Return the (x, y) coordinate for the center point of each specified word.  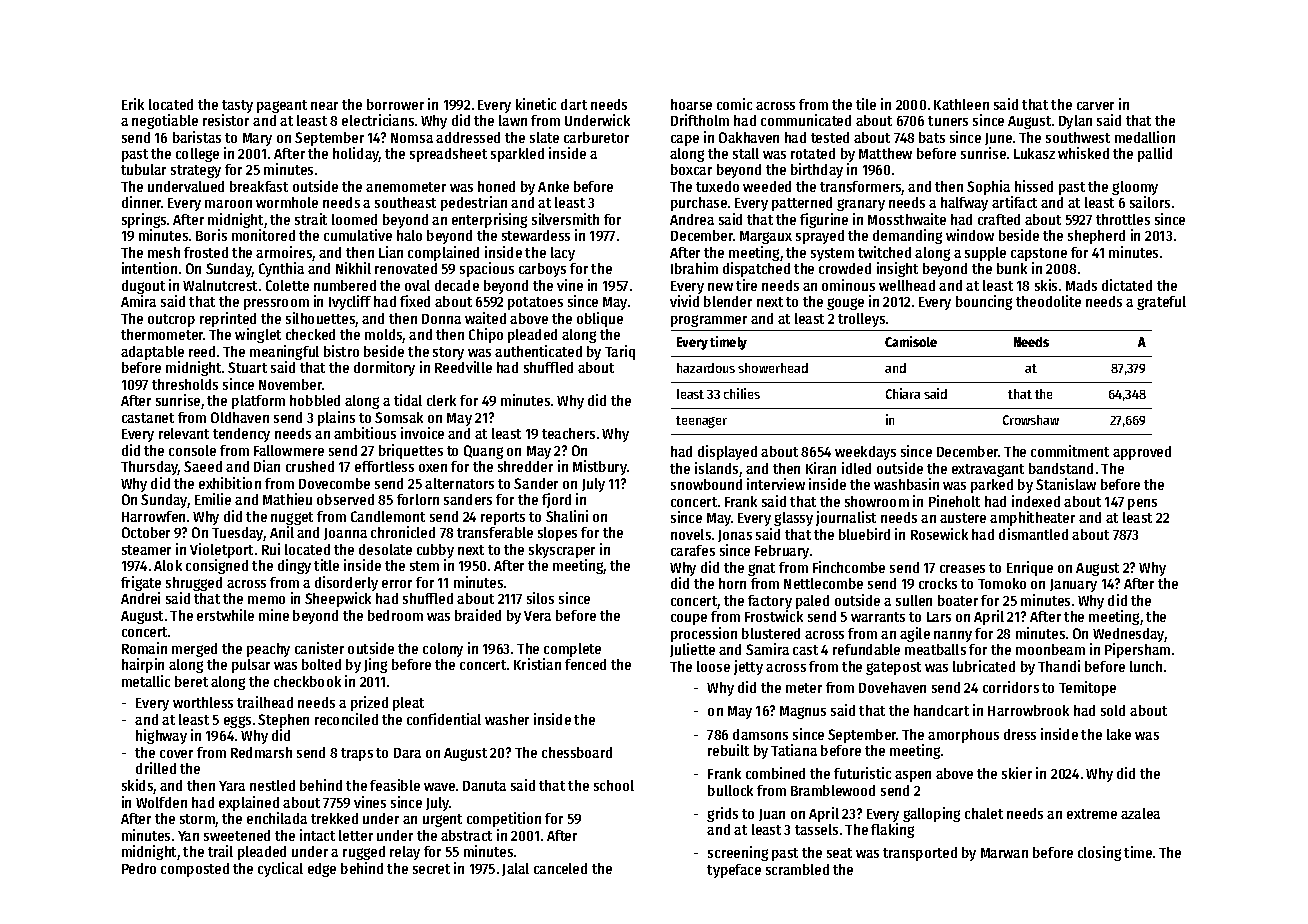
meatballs (935, 649)
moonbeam (1050, 649)
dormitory (384, 368)
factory (770, 602)
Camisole (911, 341)
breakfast (259, 186)
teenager (701, 422)
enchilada (277, 818)
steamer (146, 550)
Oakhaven (749, 137)
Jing (375, 665)
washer (507, 719)
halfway (964, 204)
